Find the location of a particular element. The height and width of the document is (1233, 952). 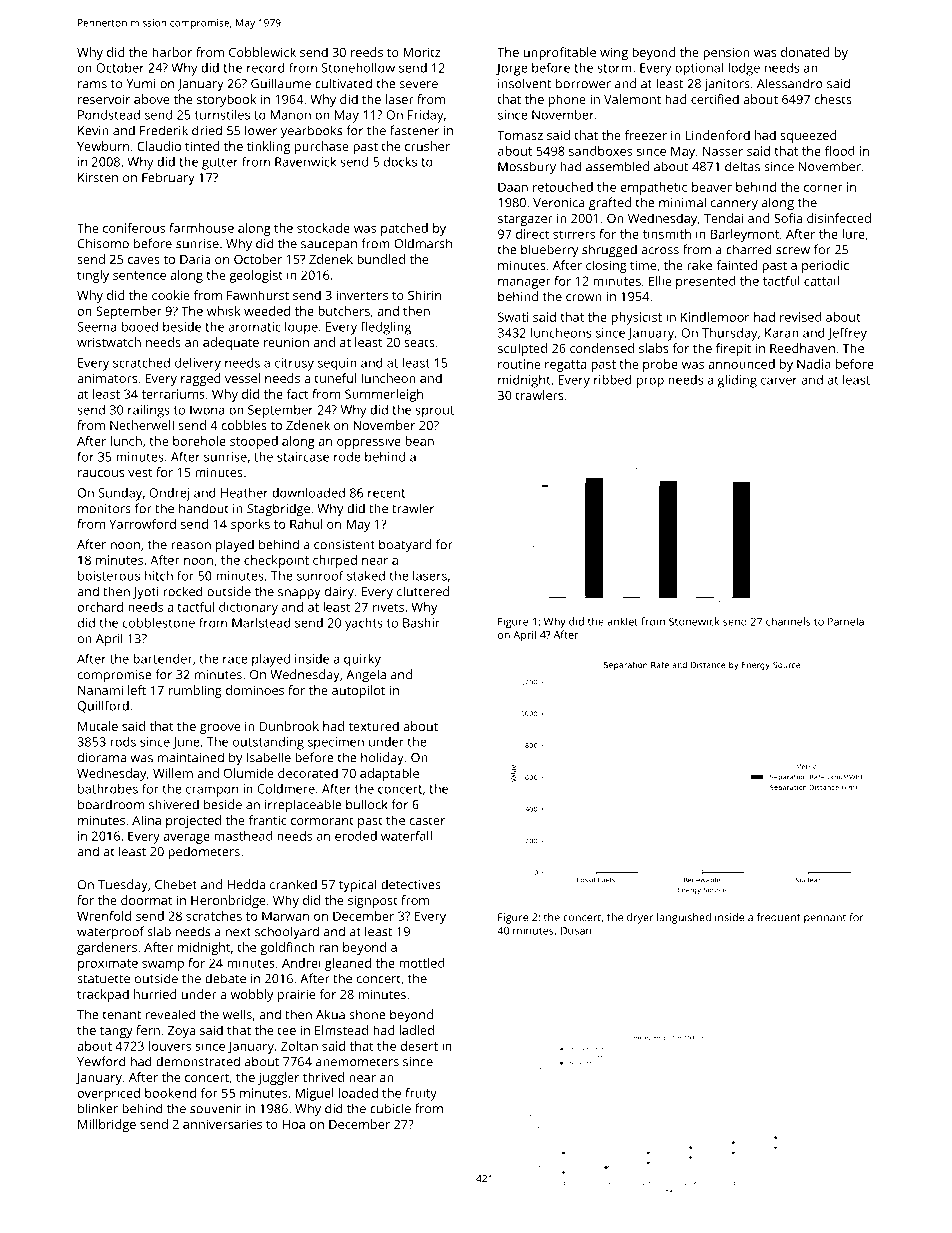

Shirin is located at coordinates (424, 295).
